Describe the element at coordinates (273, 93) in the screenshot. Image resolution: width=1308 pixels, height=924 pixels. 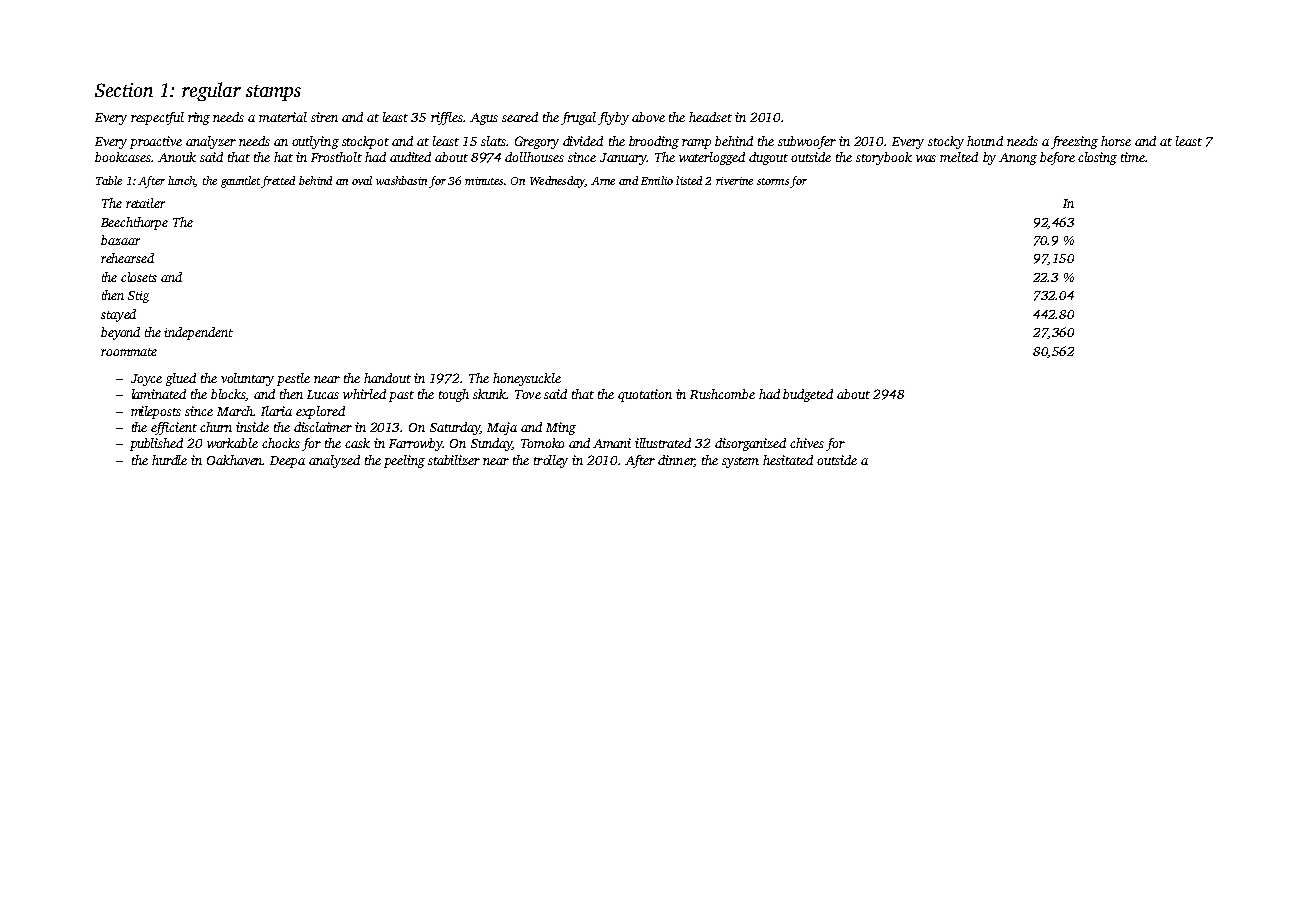
I see `stamps` at that location.
